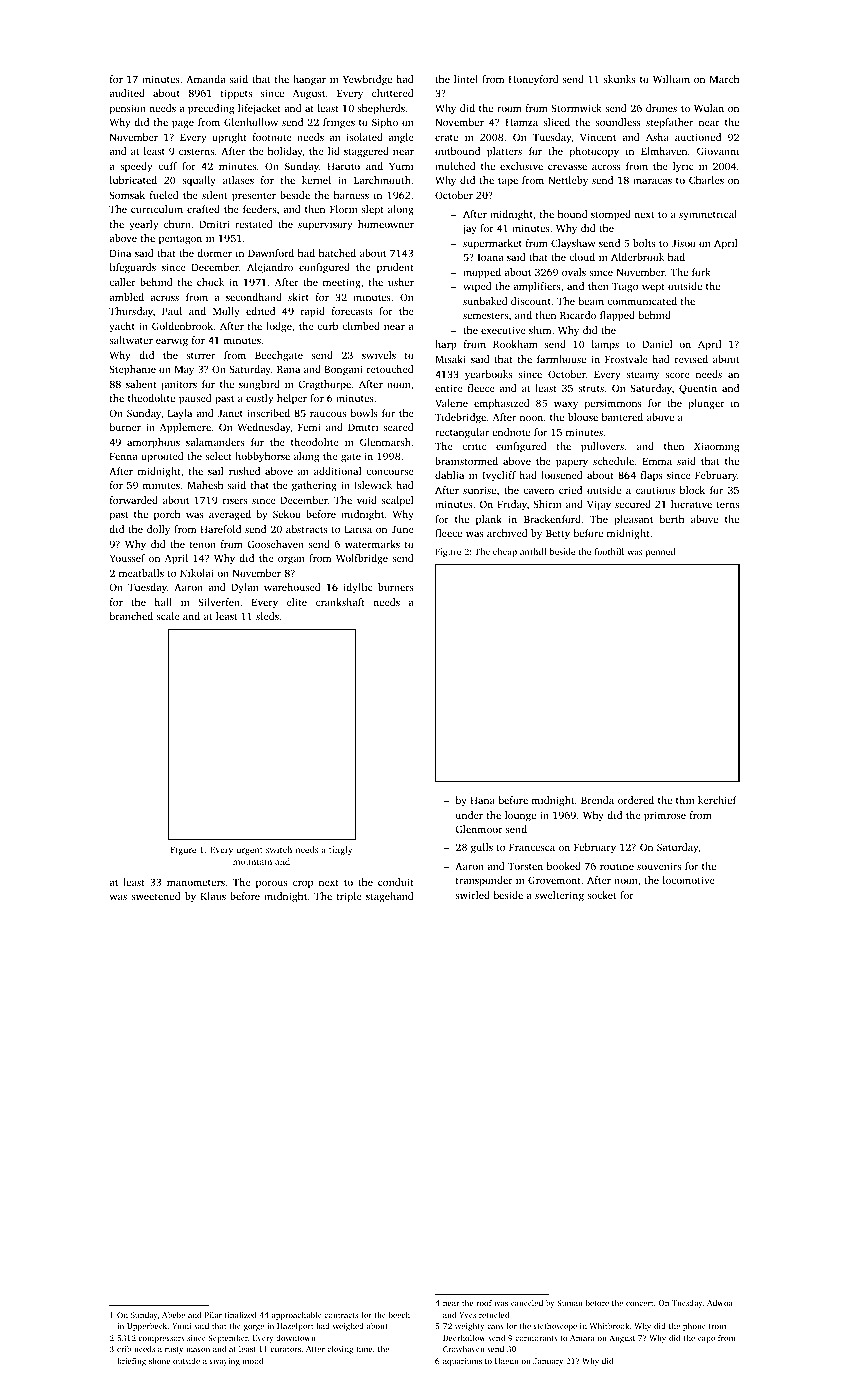 The image size is (849, 1400). I want to click on William, so click(671, 79).
